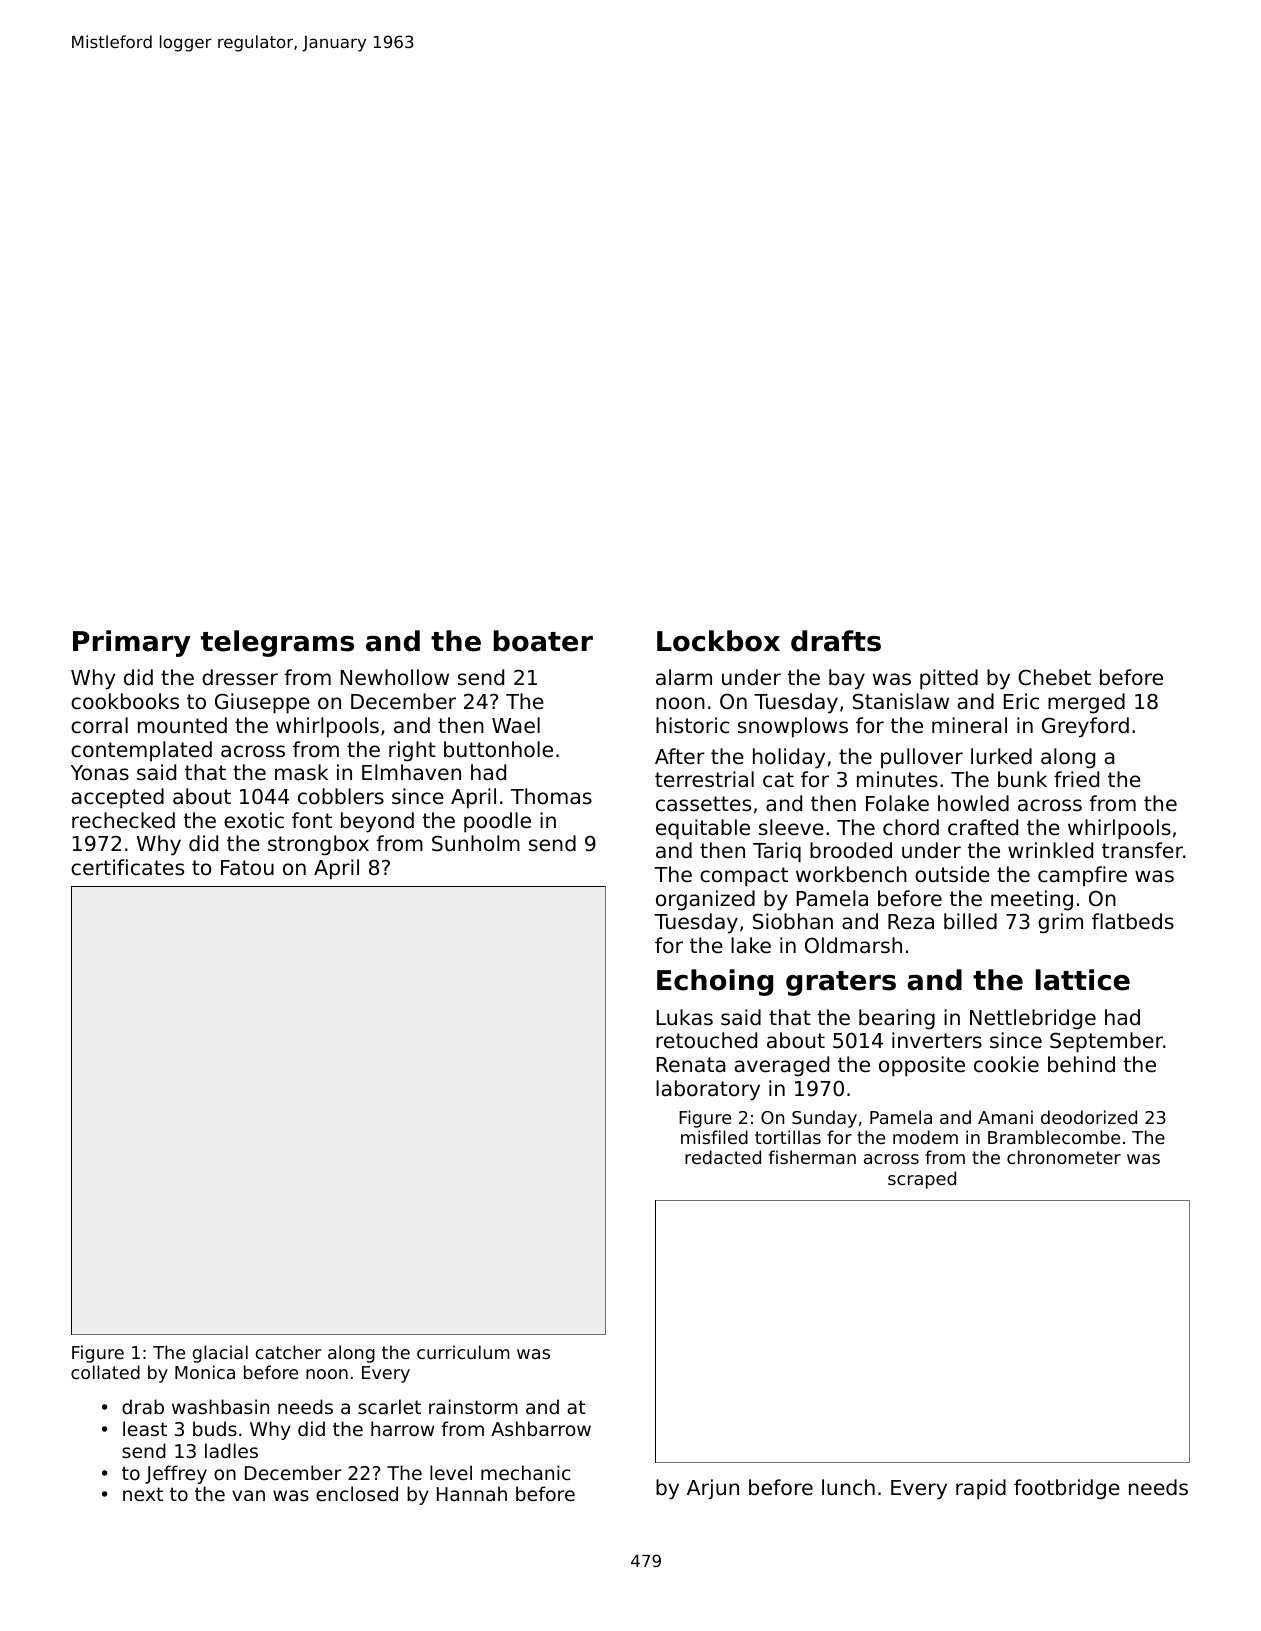 Image resolution: width=1261 pixels, height=1631 pixels. What do you see at coordinates (715, 982) in the screenshot?
I see `Echoing` at bounding box center [715, 982].
